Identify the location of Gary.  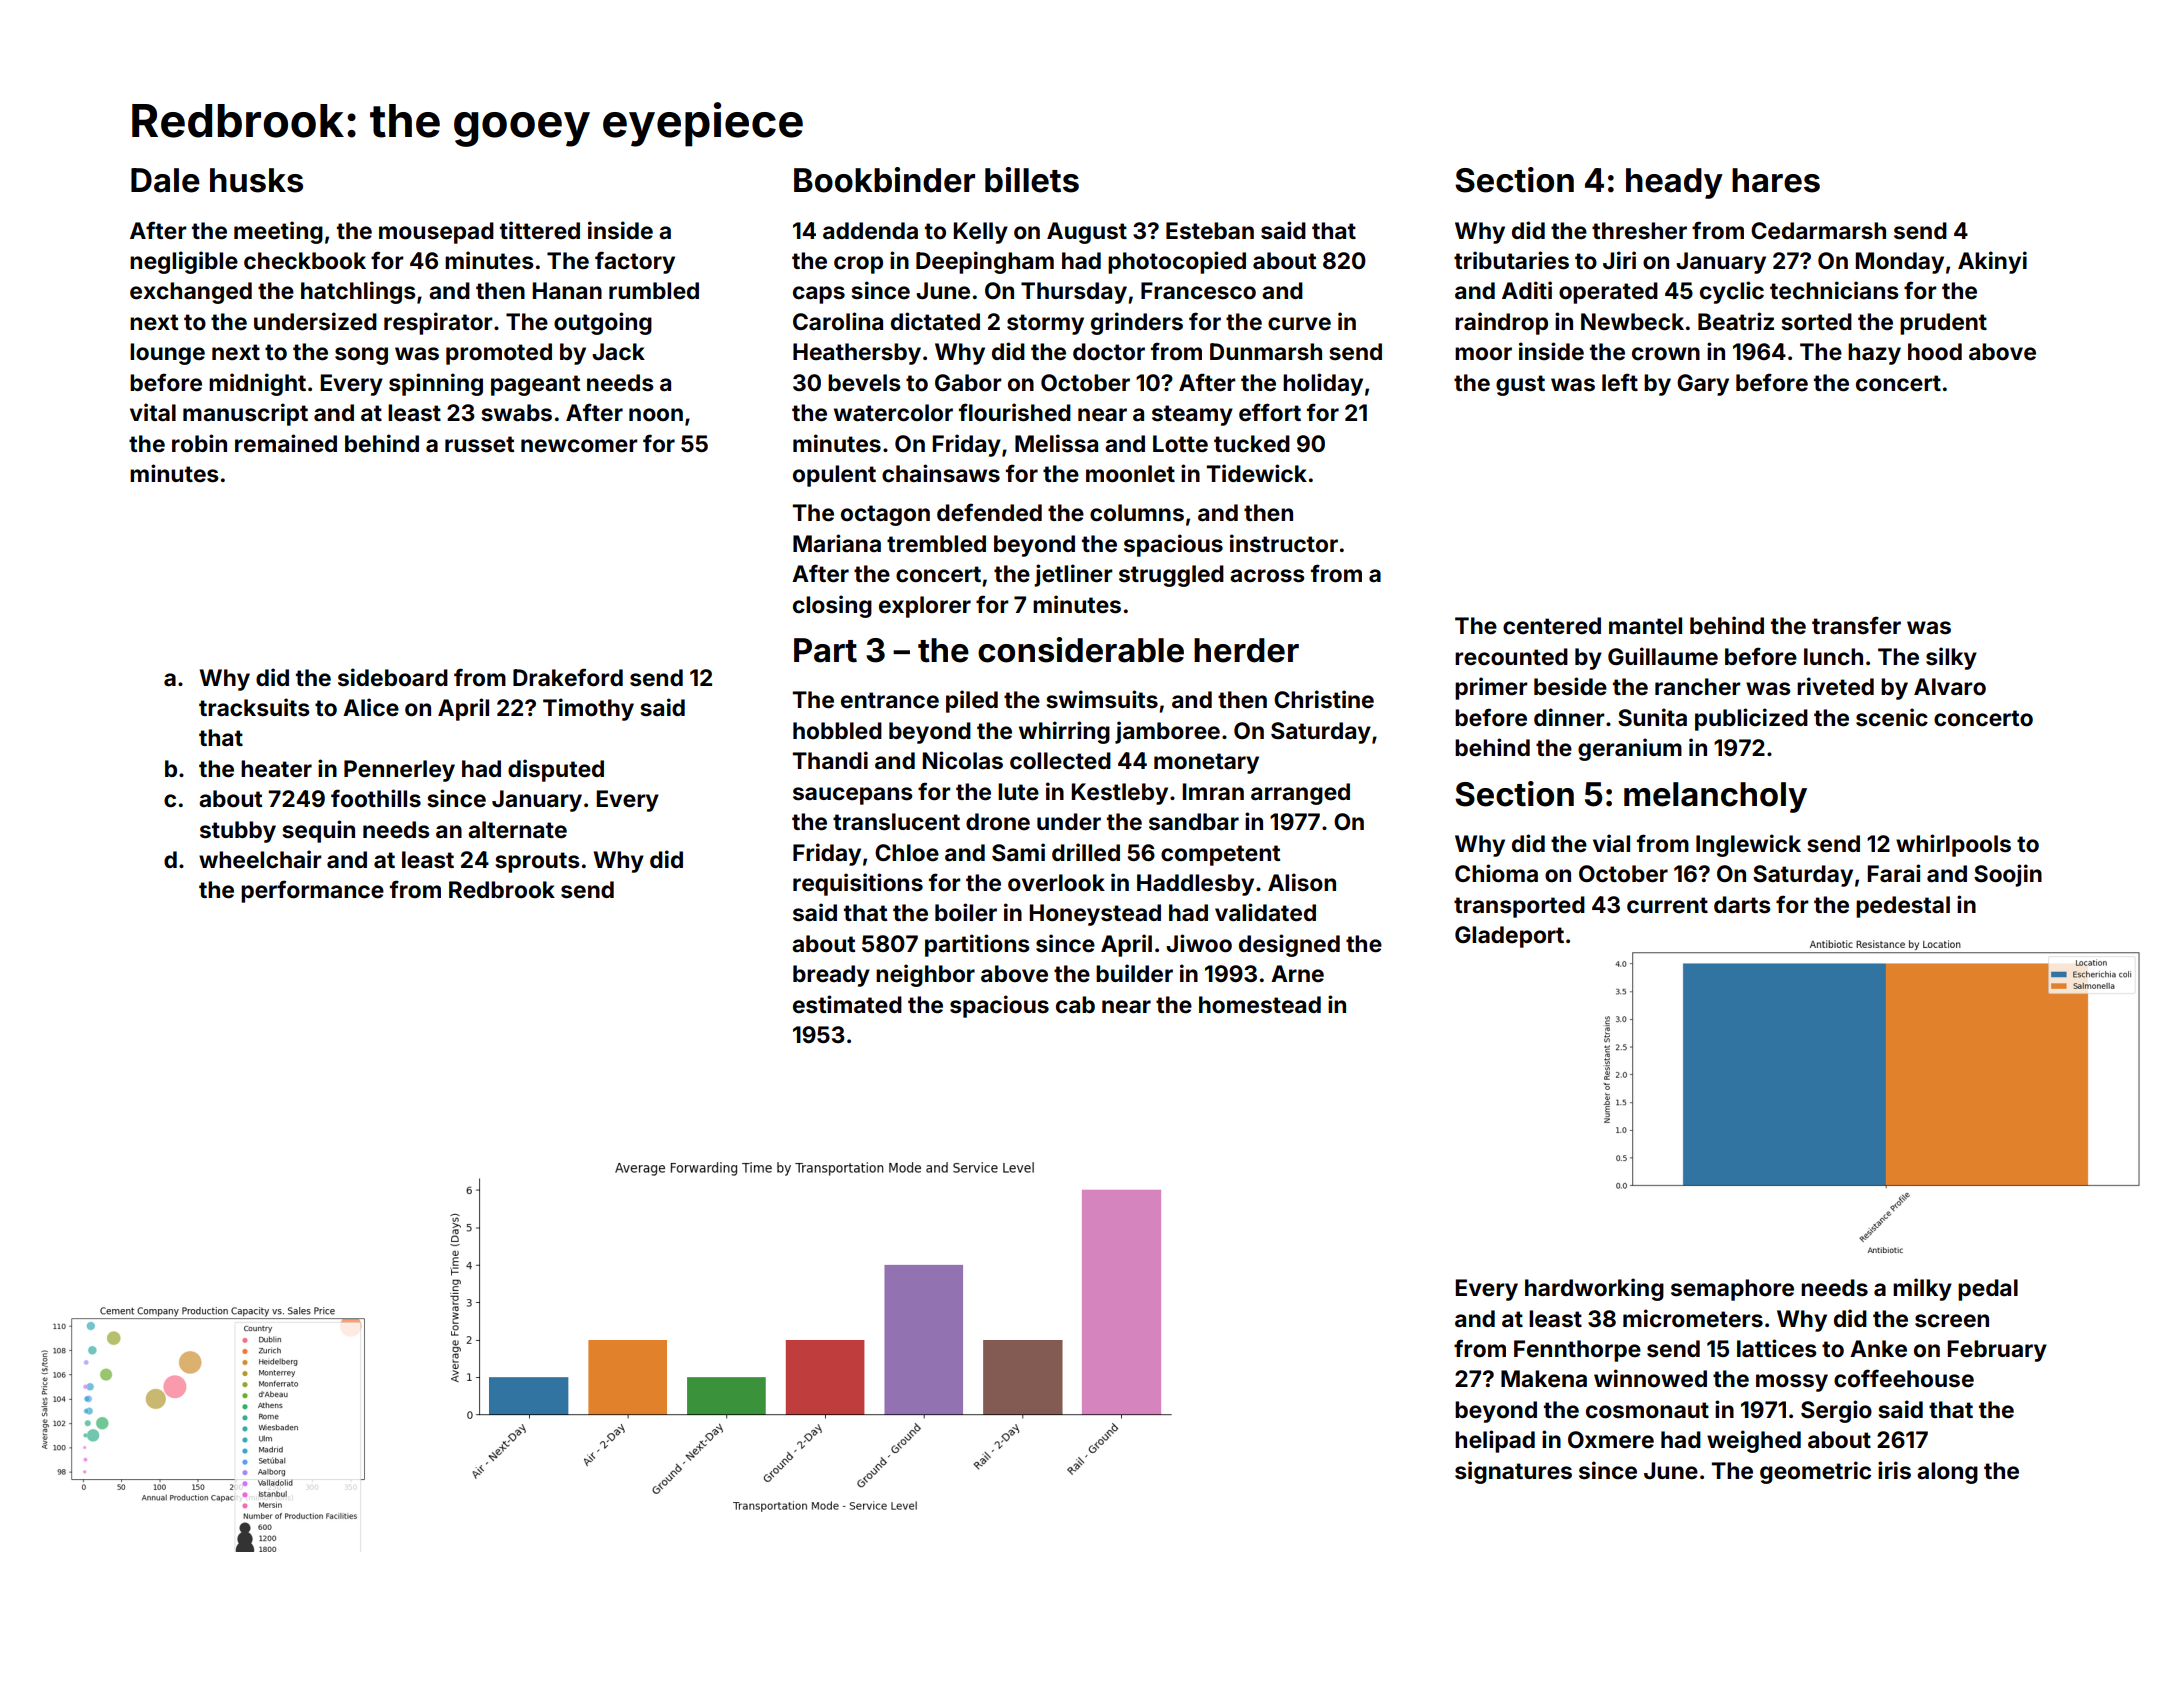
(1703, 385).
